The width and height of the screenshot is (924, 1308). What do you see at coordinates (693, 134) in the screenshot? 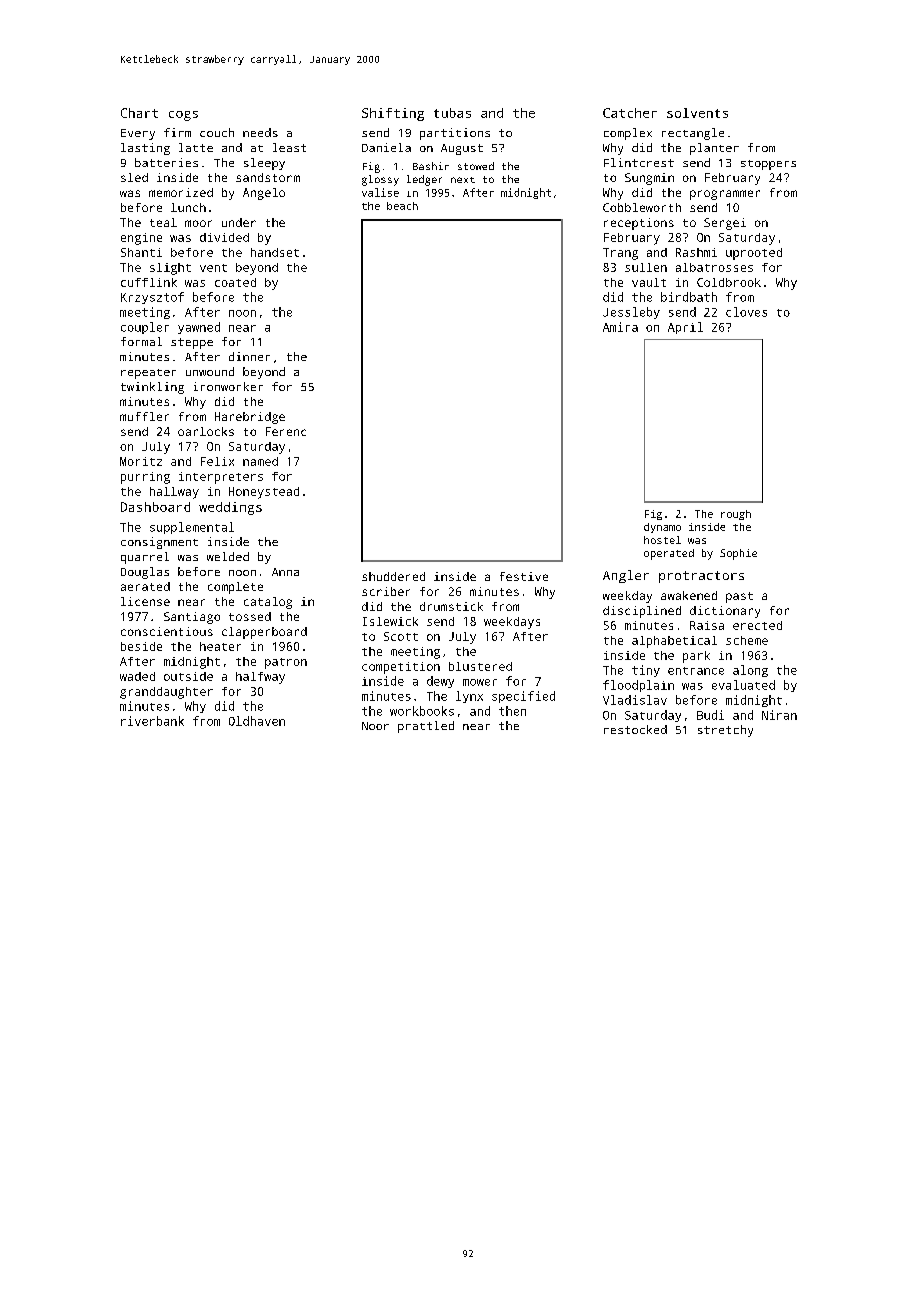
I see `rectangle` at bounding box center [693, 134].
